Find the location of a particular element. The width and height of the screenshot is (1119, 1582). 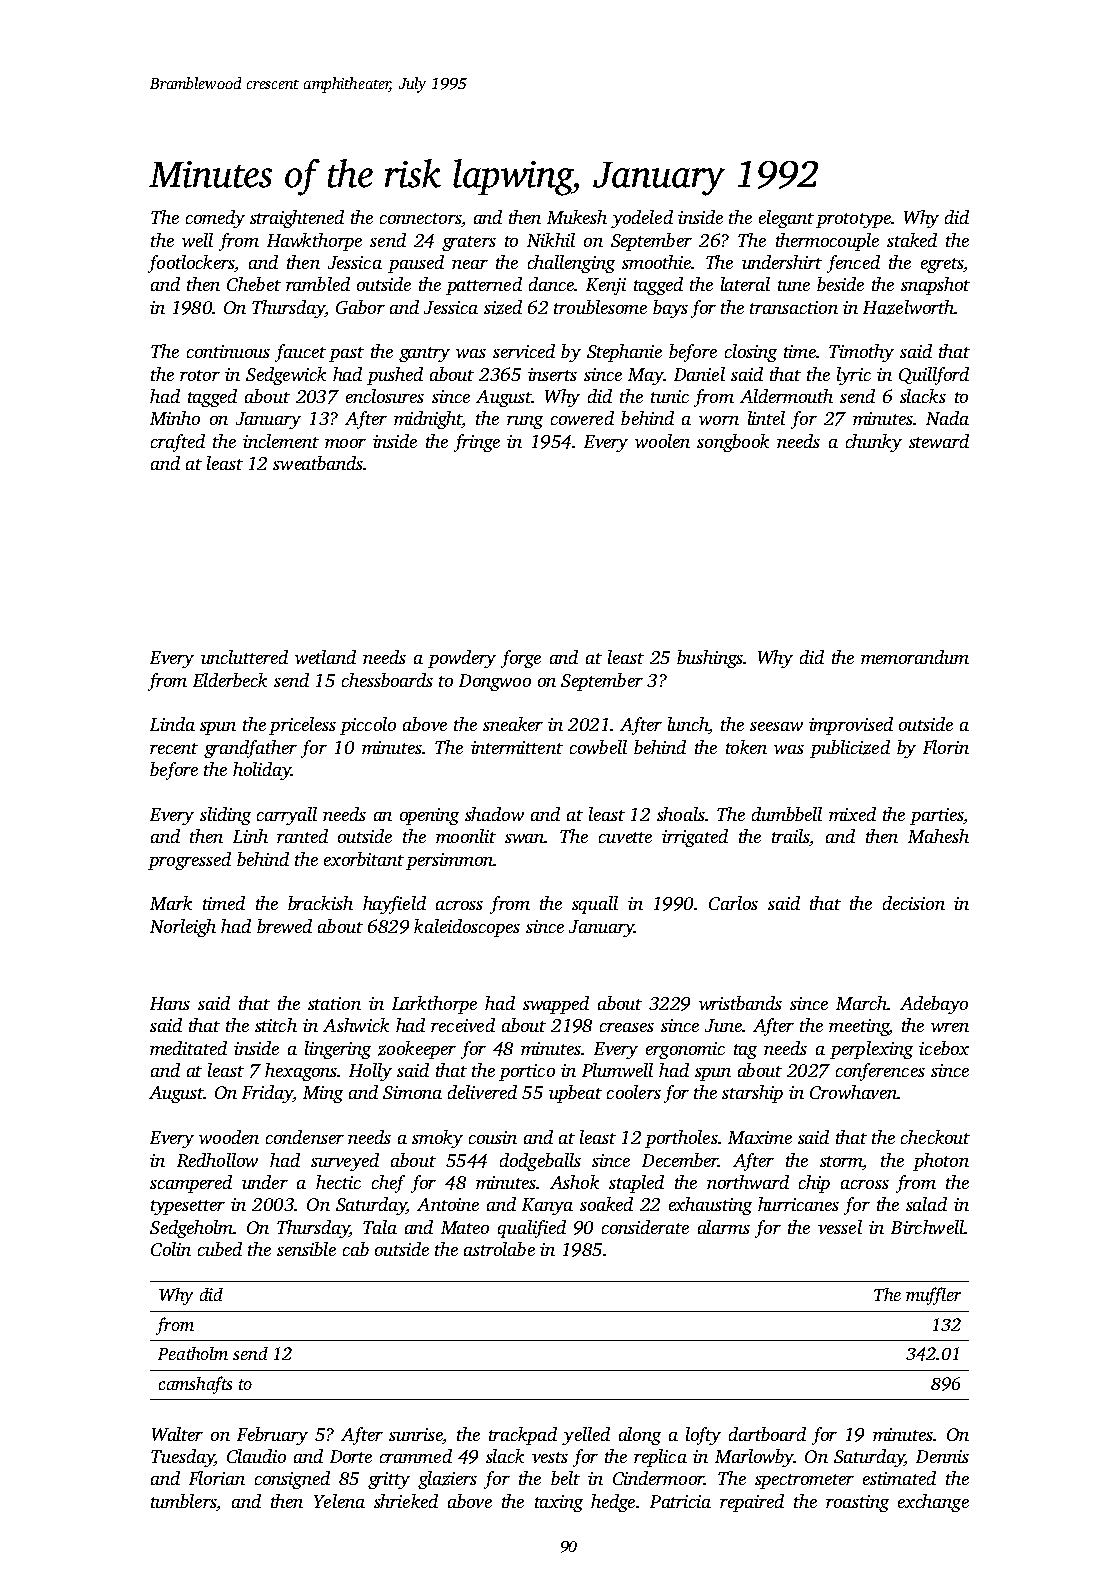

along is located at coordinates (640, 1436).
